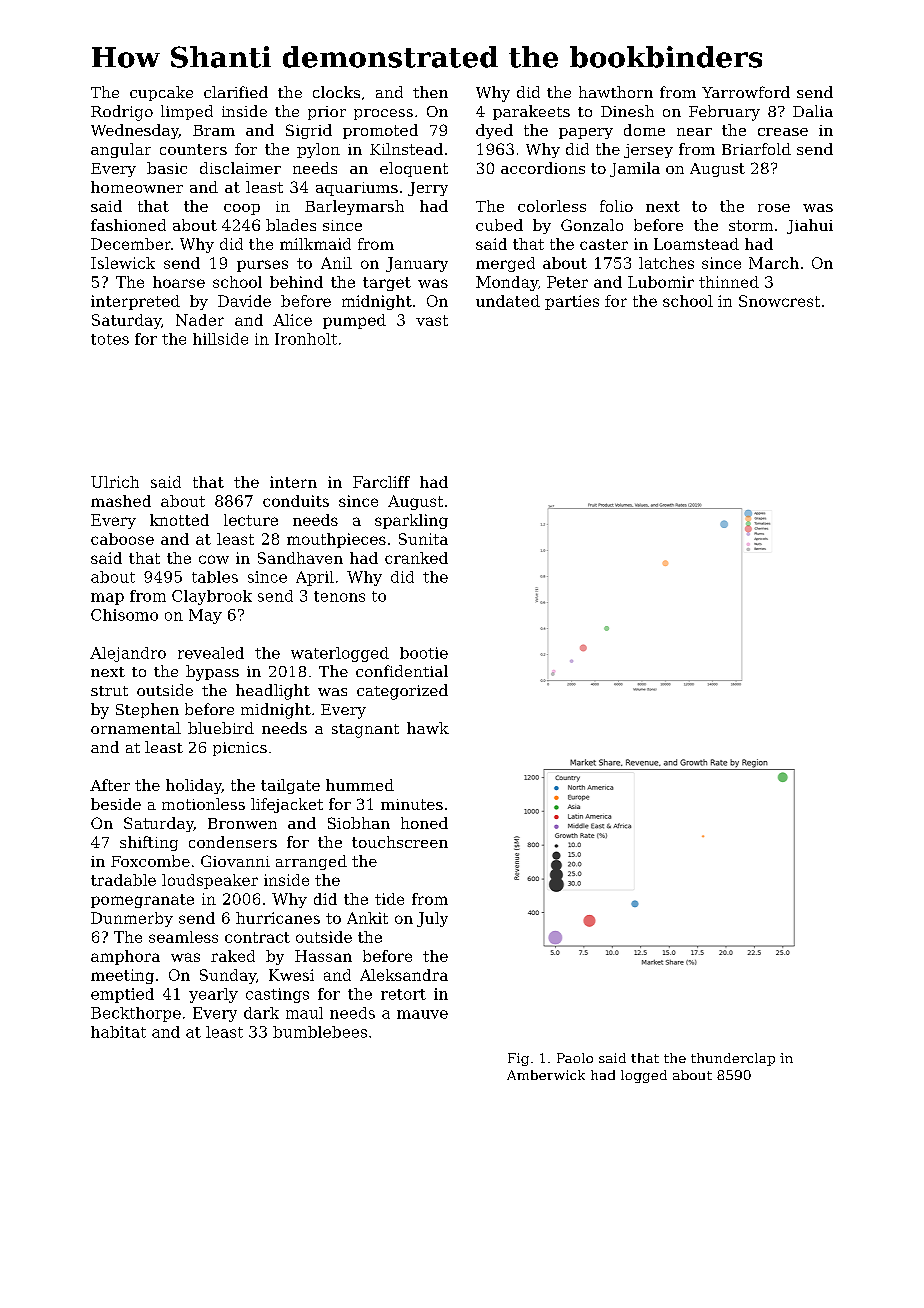  Describe the element at coordinates (810, 226) in the screenshot. I see `Jiahui` at that location.
